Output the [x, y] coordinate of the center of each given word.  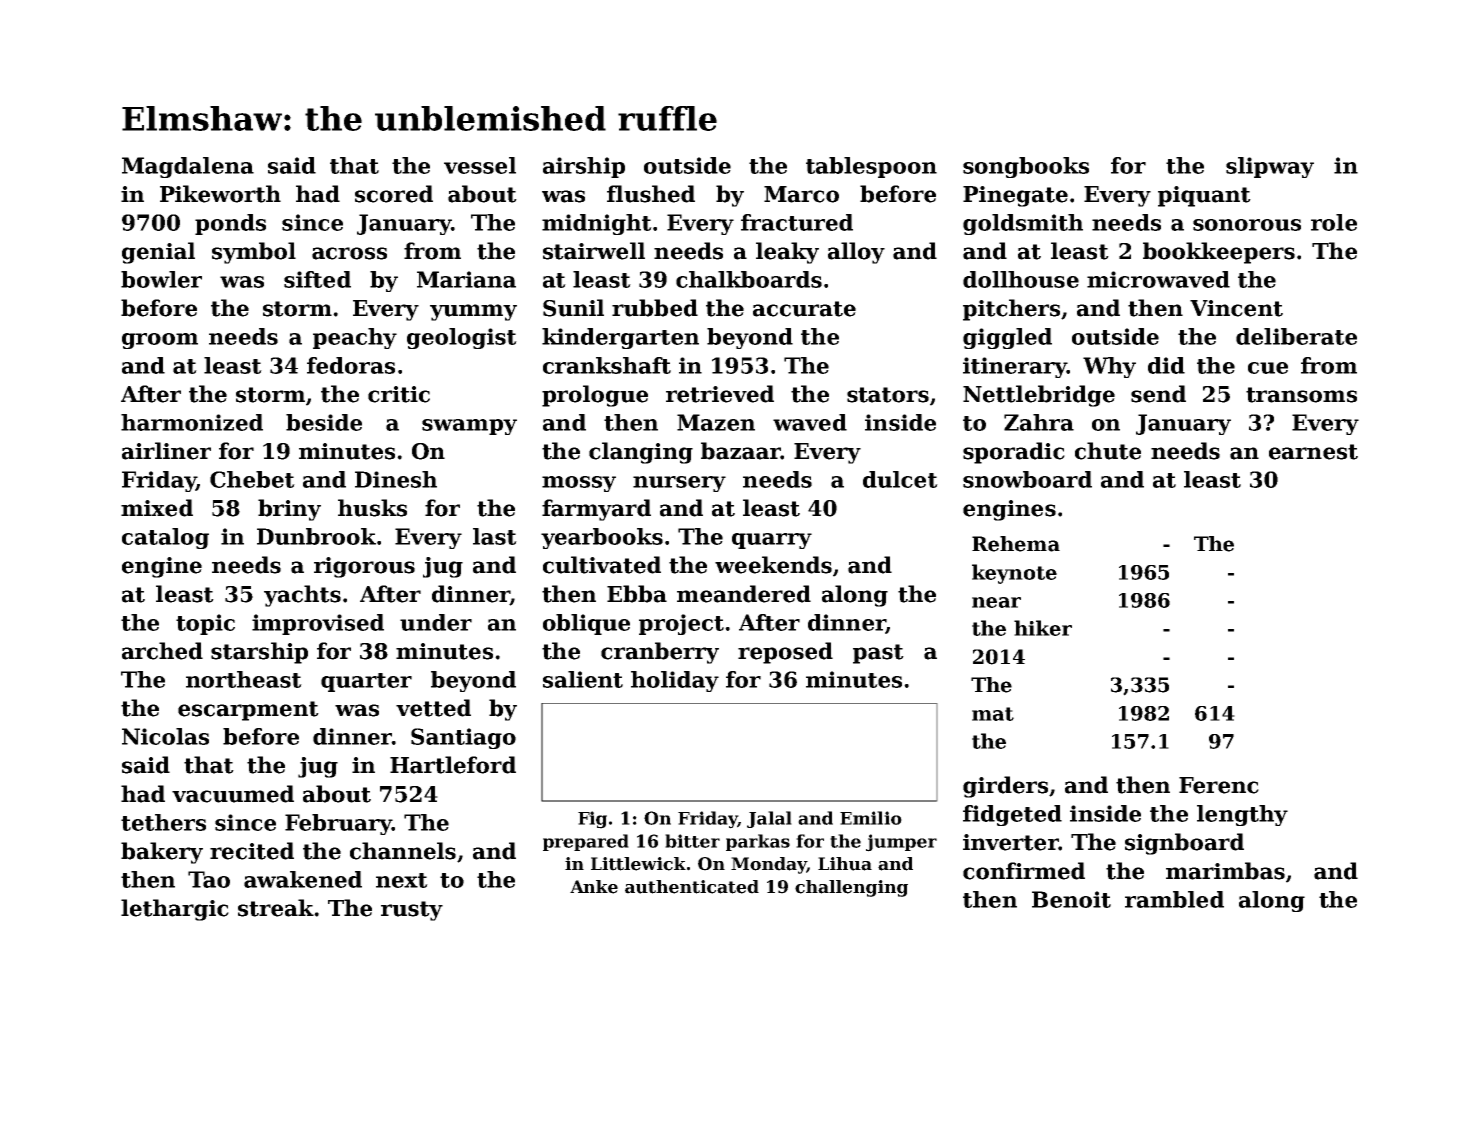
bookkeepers [1219, 253]
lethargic [175, 910]
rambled [1174, 899]
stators [888, 395]
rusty [412, 911]
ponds [230, 224]
